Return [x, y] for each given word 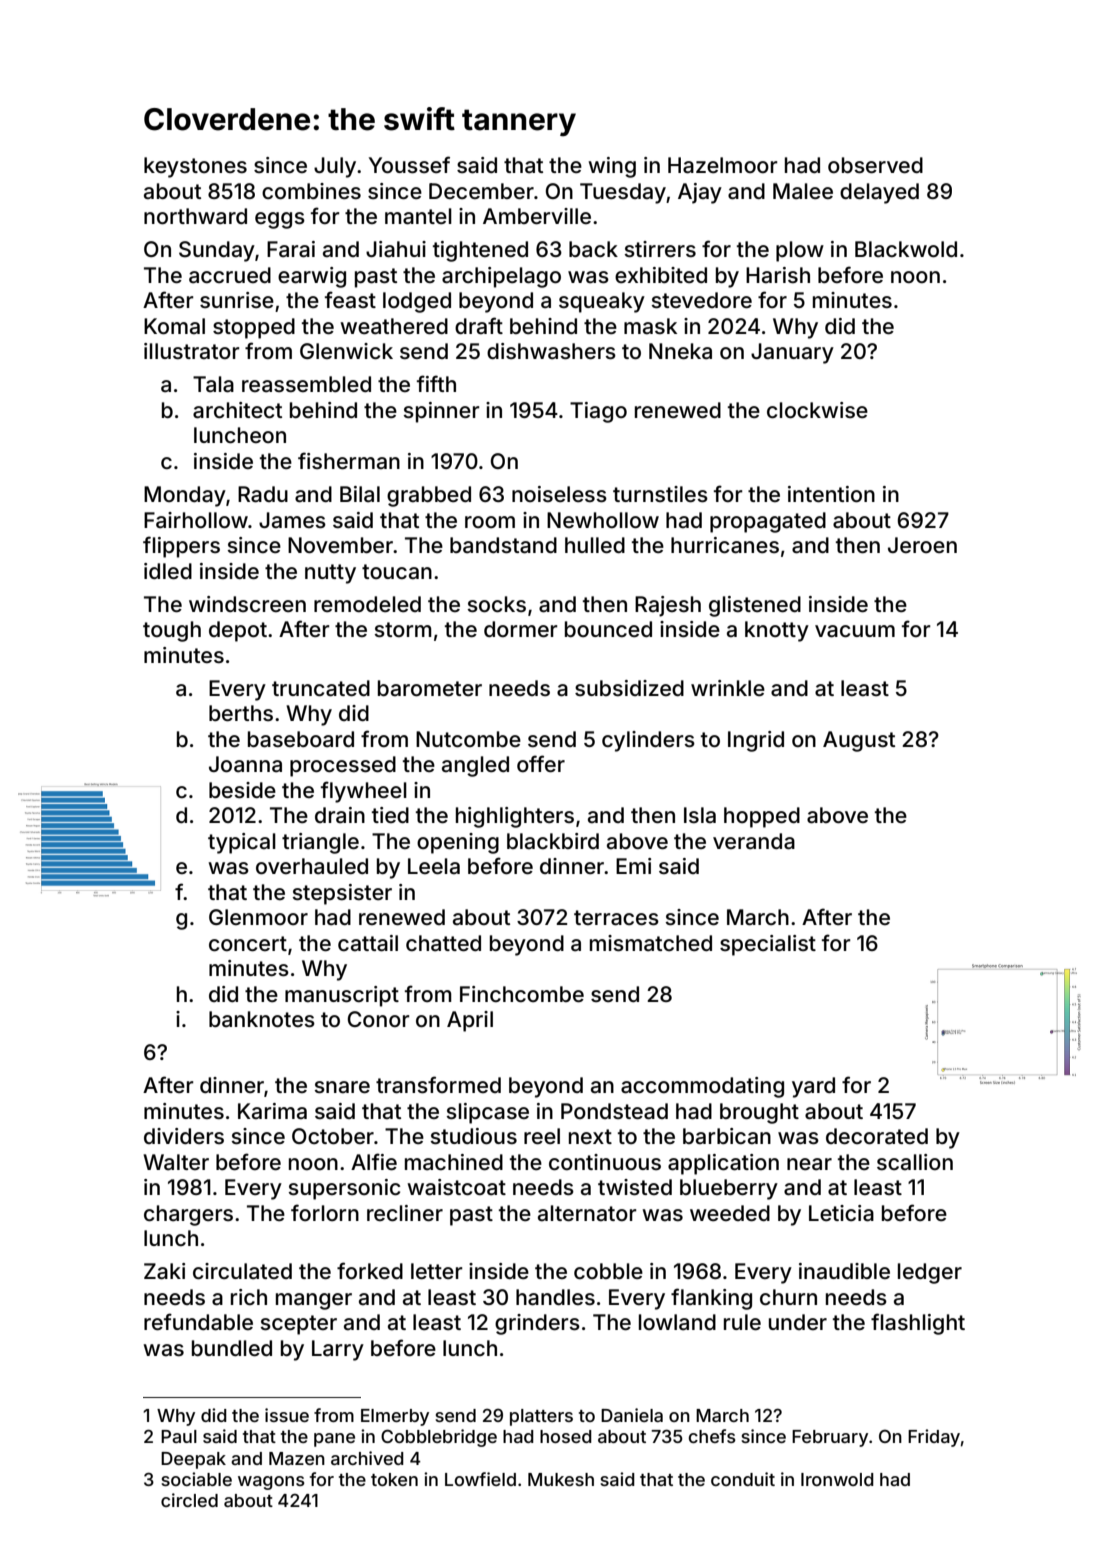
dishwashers [551, 351]
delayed [879, 193]
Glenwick [346, 351]
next [590, 1136]
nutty [330, 574]
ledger [930, 1273]
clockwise [817, 410]
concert [248, 943]
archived [367, 1458]
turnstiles [660, 494]
